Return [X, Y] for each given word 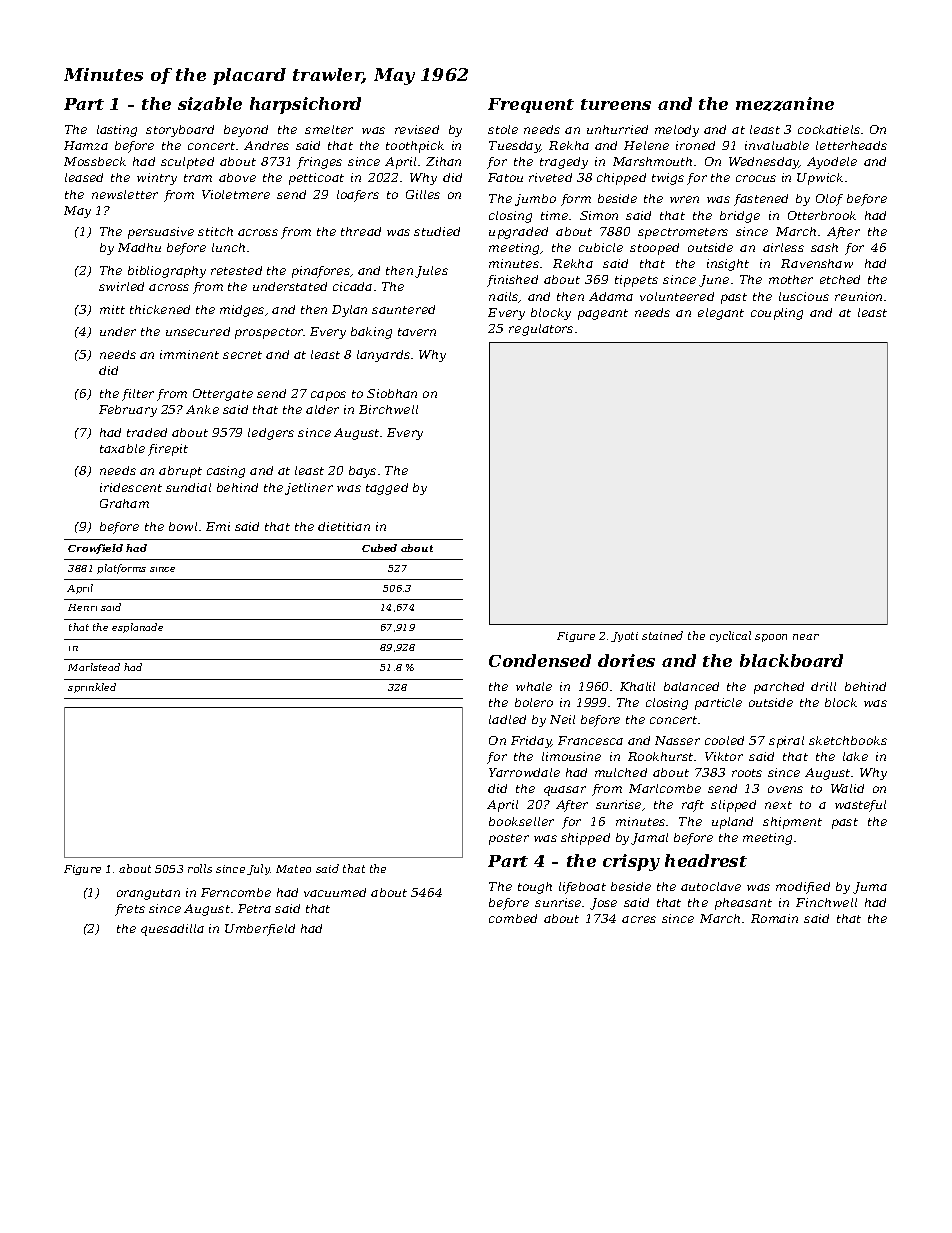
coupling [777, 314]
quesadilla [172, 930]
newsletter [125, 194]
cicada [352, 286]
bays [362, 472]
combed [513, 918]
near [806, 637]
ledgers [271, 434]
